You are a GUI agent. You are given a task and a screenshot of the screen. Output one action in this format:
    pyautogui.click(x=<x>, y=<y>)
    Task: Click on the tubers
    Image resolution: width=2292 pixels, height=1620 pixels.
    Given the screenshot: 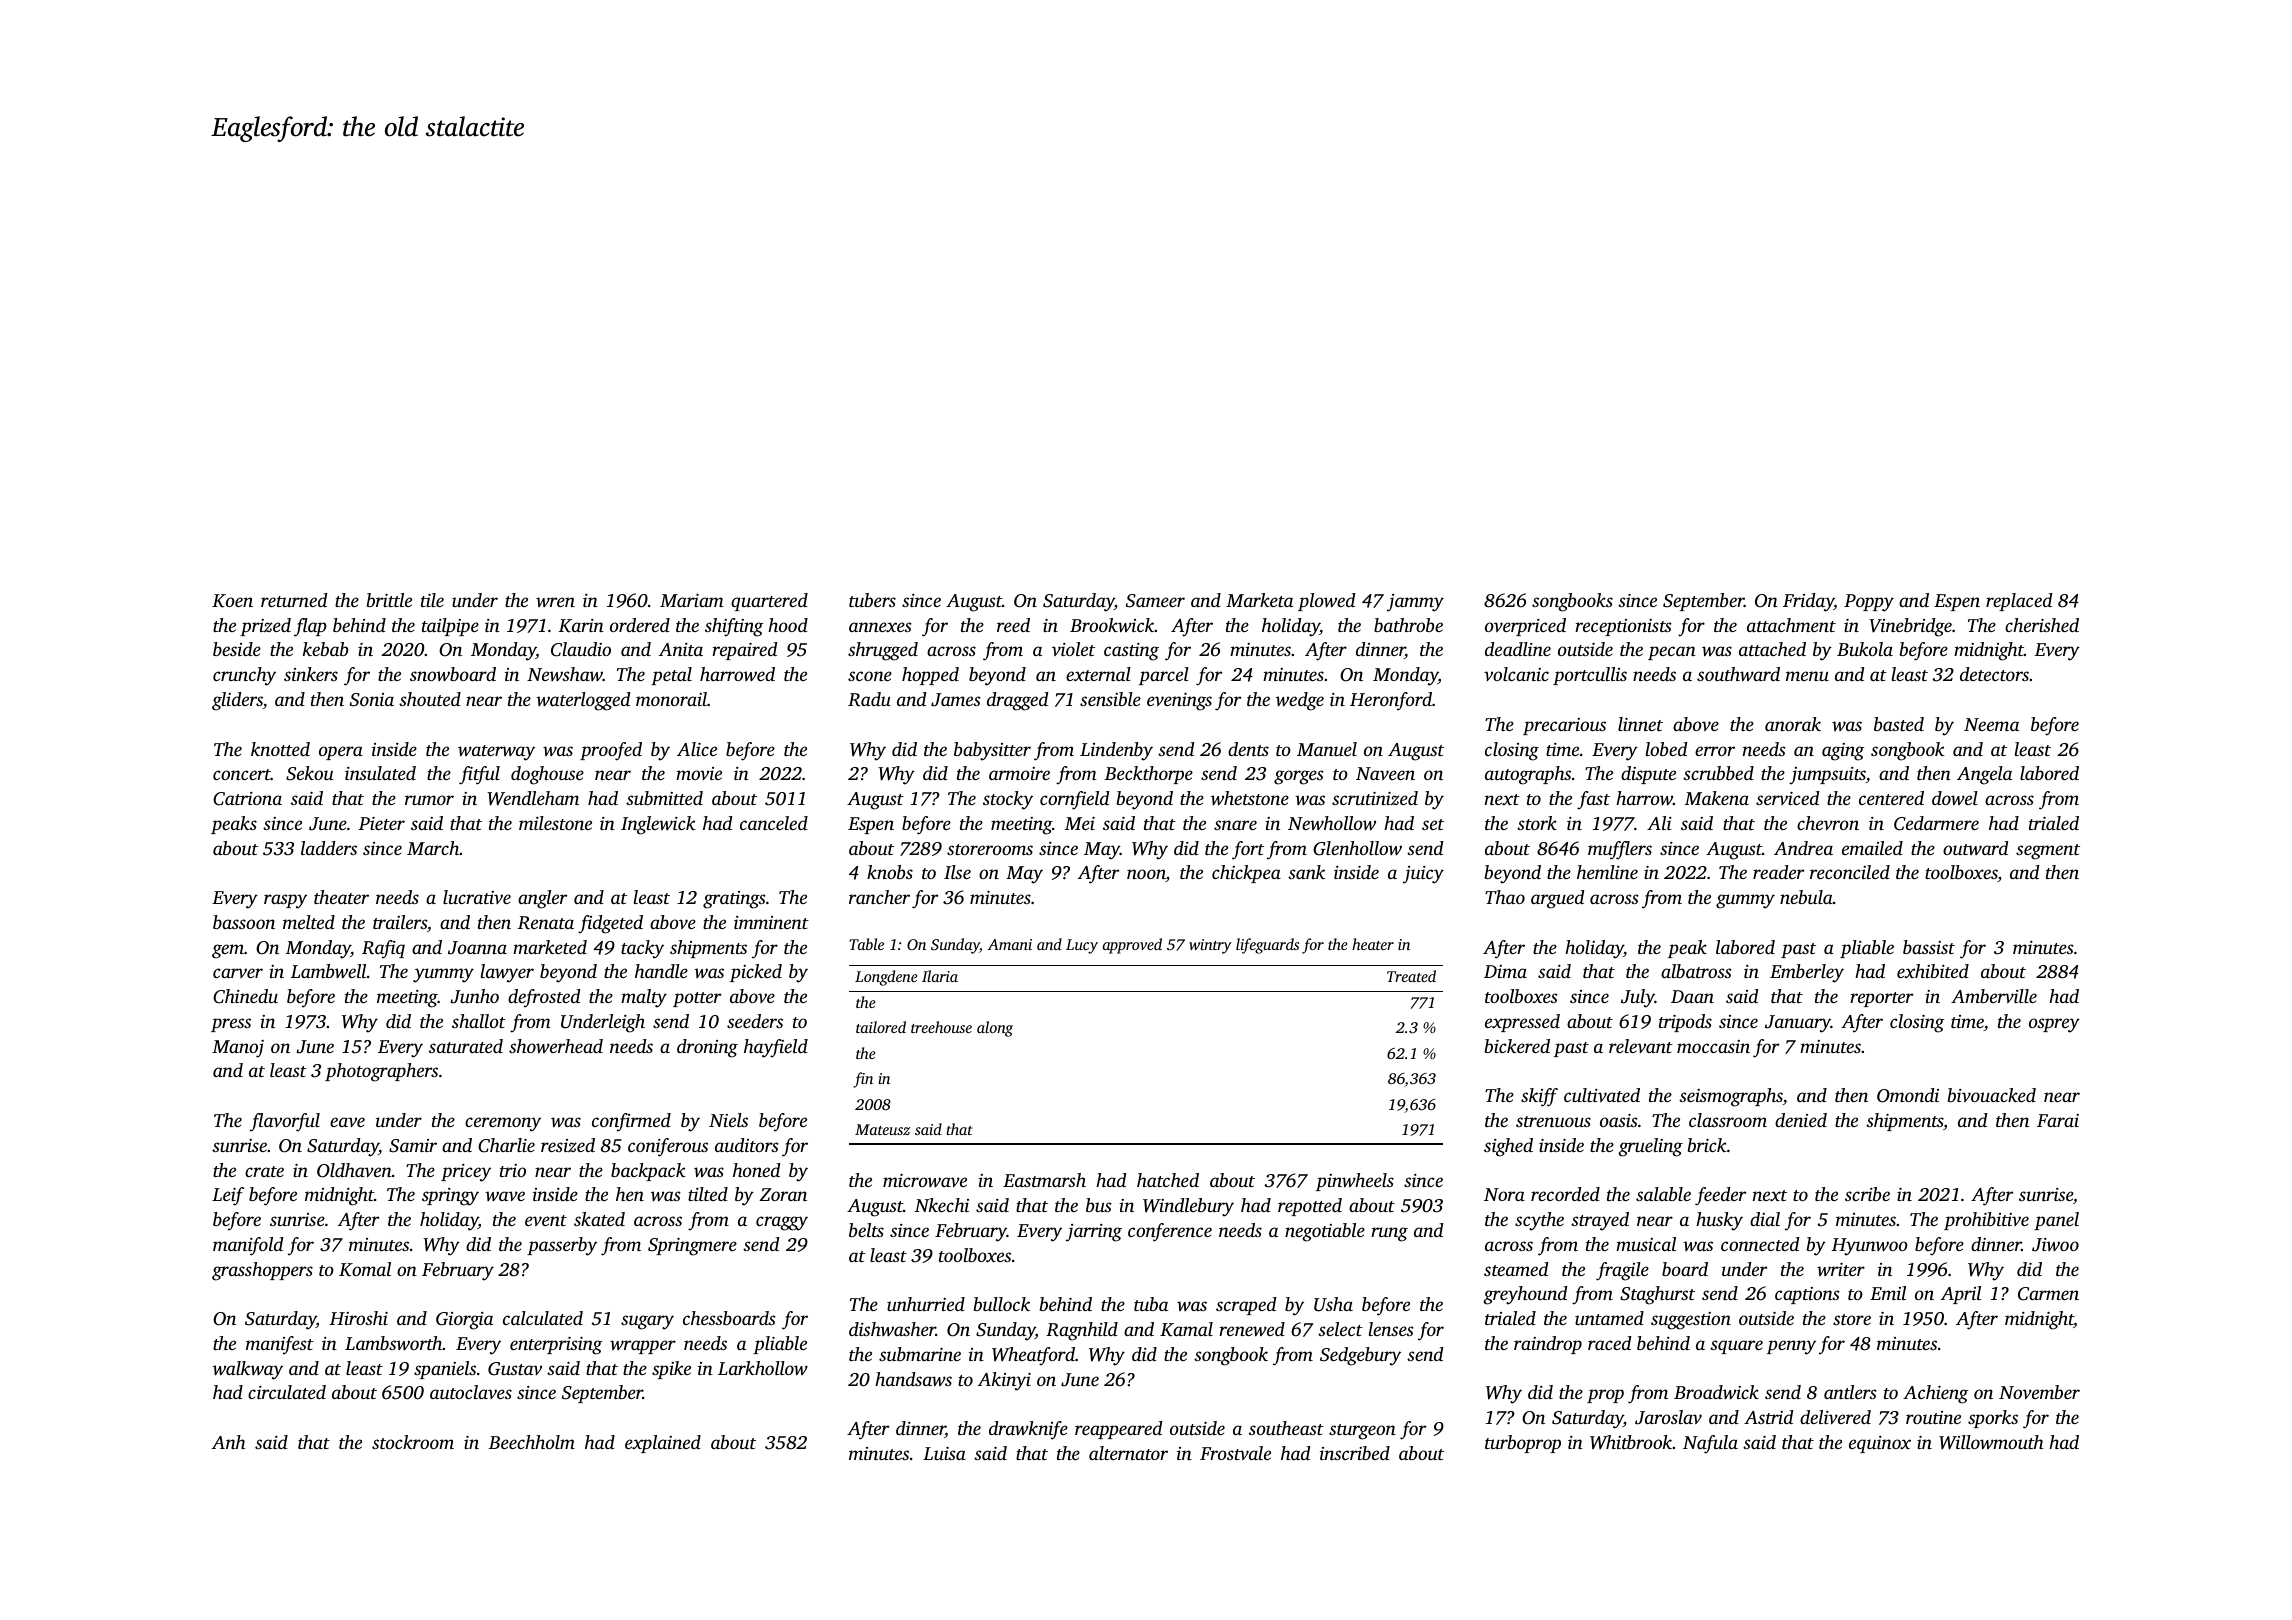 What is the action you would take?
    pyautogui.click(x=872, y=600)
